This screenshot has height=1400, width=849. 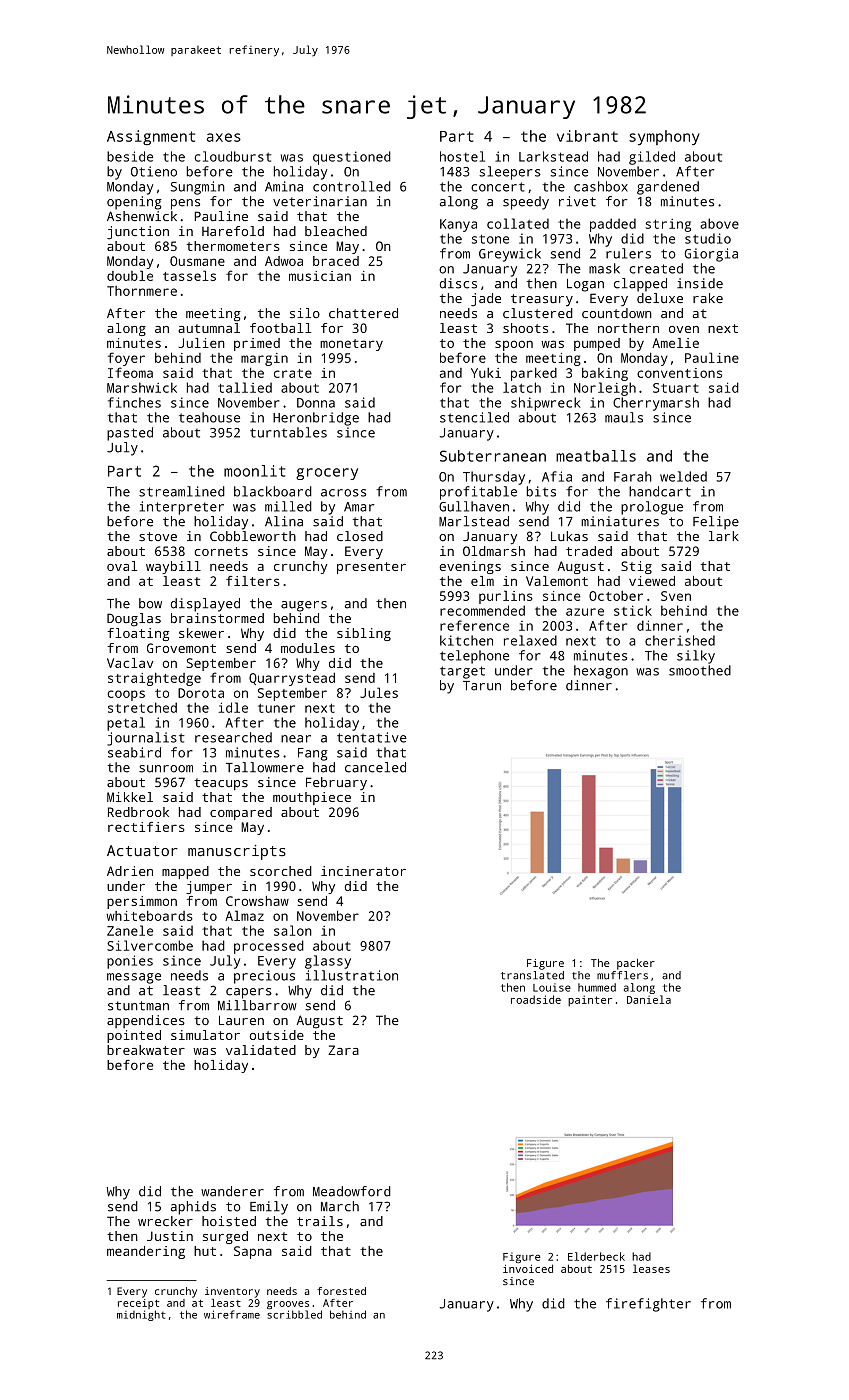 I want to click on axes, so click(x=224, y=137).
